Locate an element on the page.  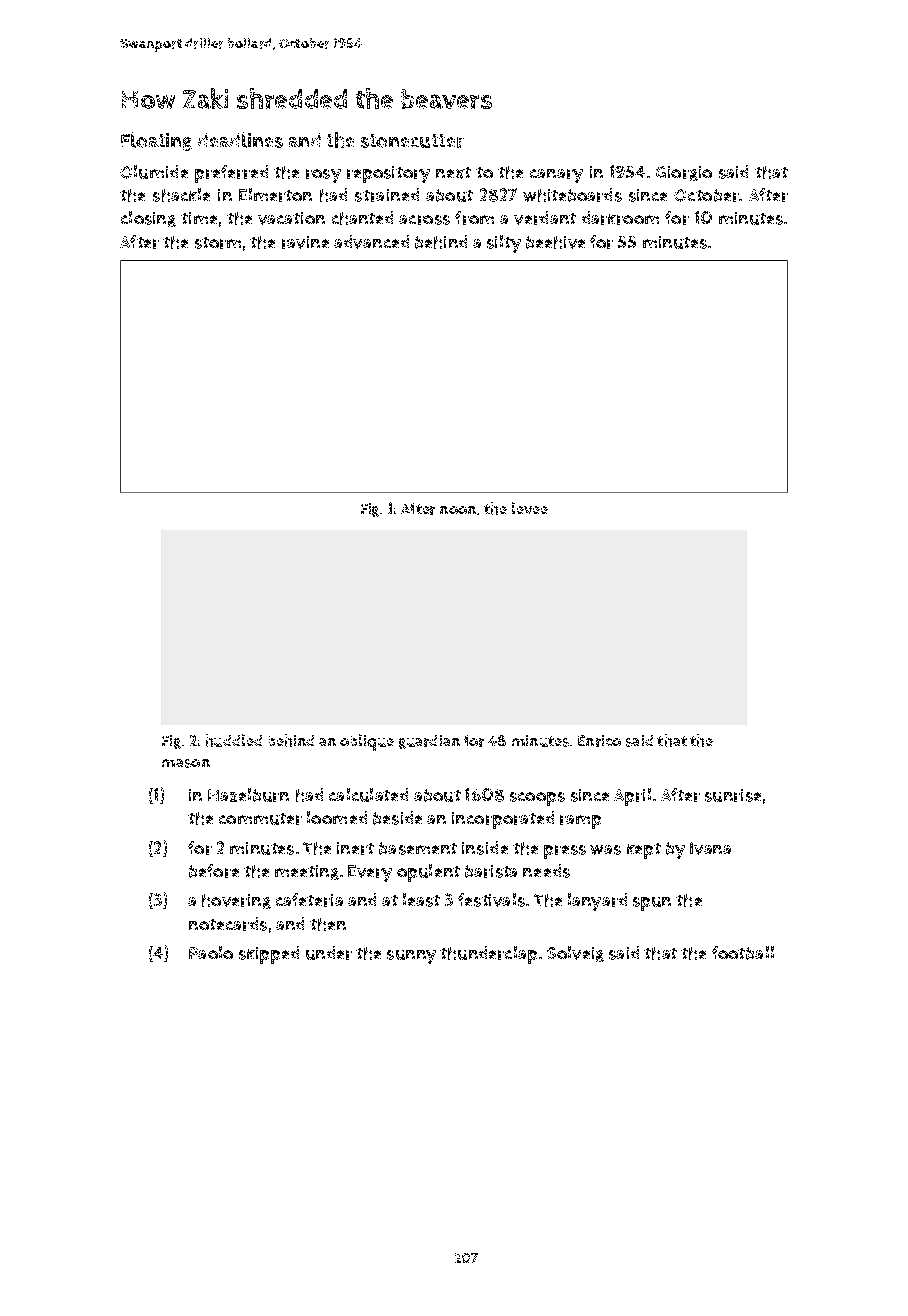
closing is located at coordinates (148, 219).
